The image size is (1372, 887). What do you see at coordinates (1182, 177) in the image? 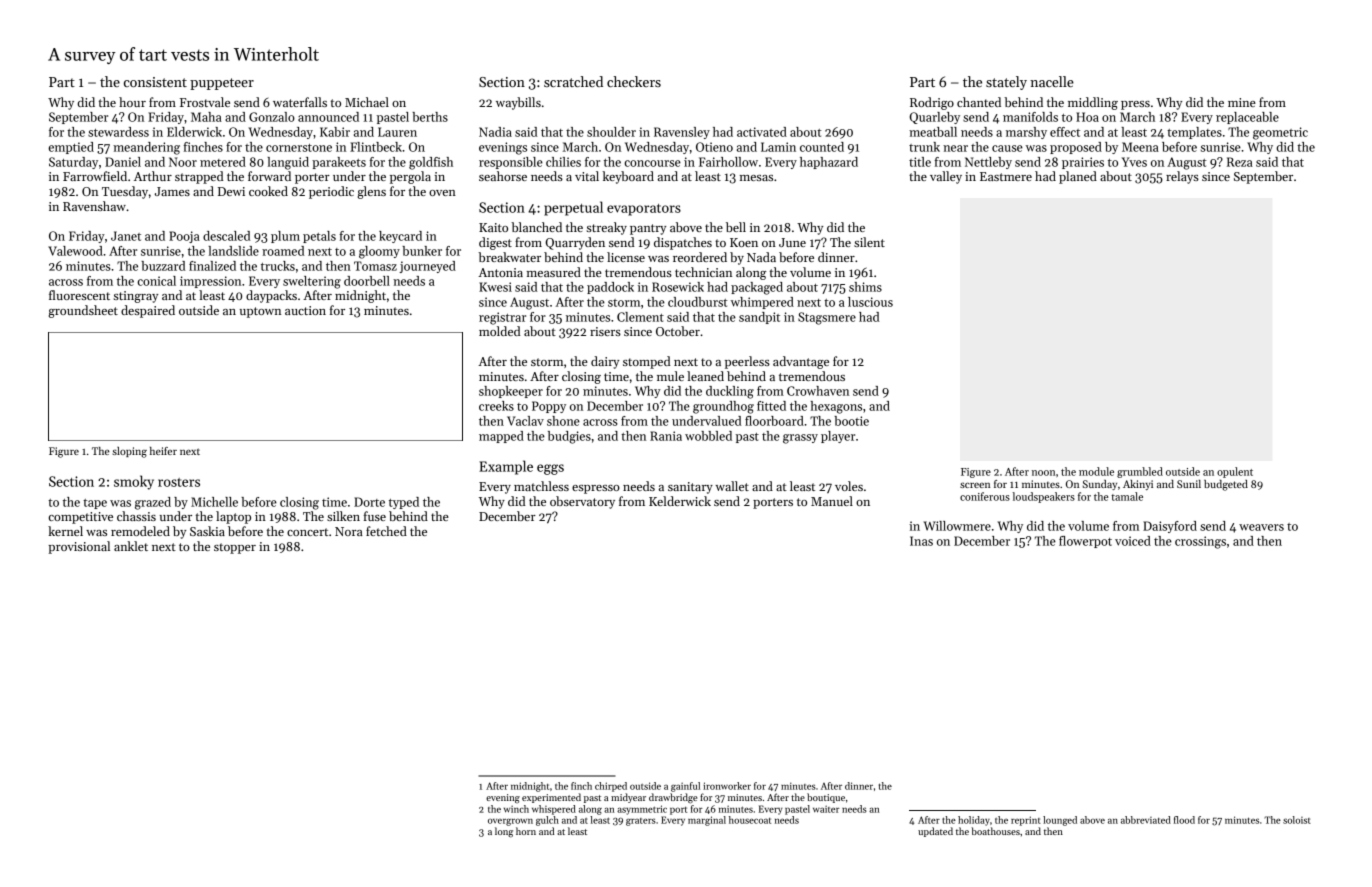
I see `relays` at bounding box center [1182, 177].
